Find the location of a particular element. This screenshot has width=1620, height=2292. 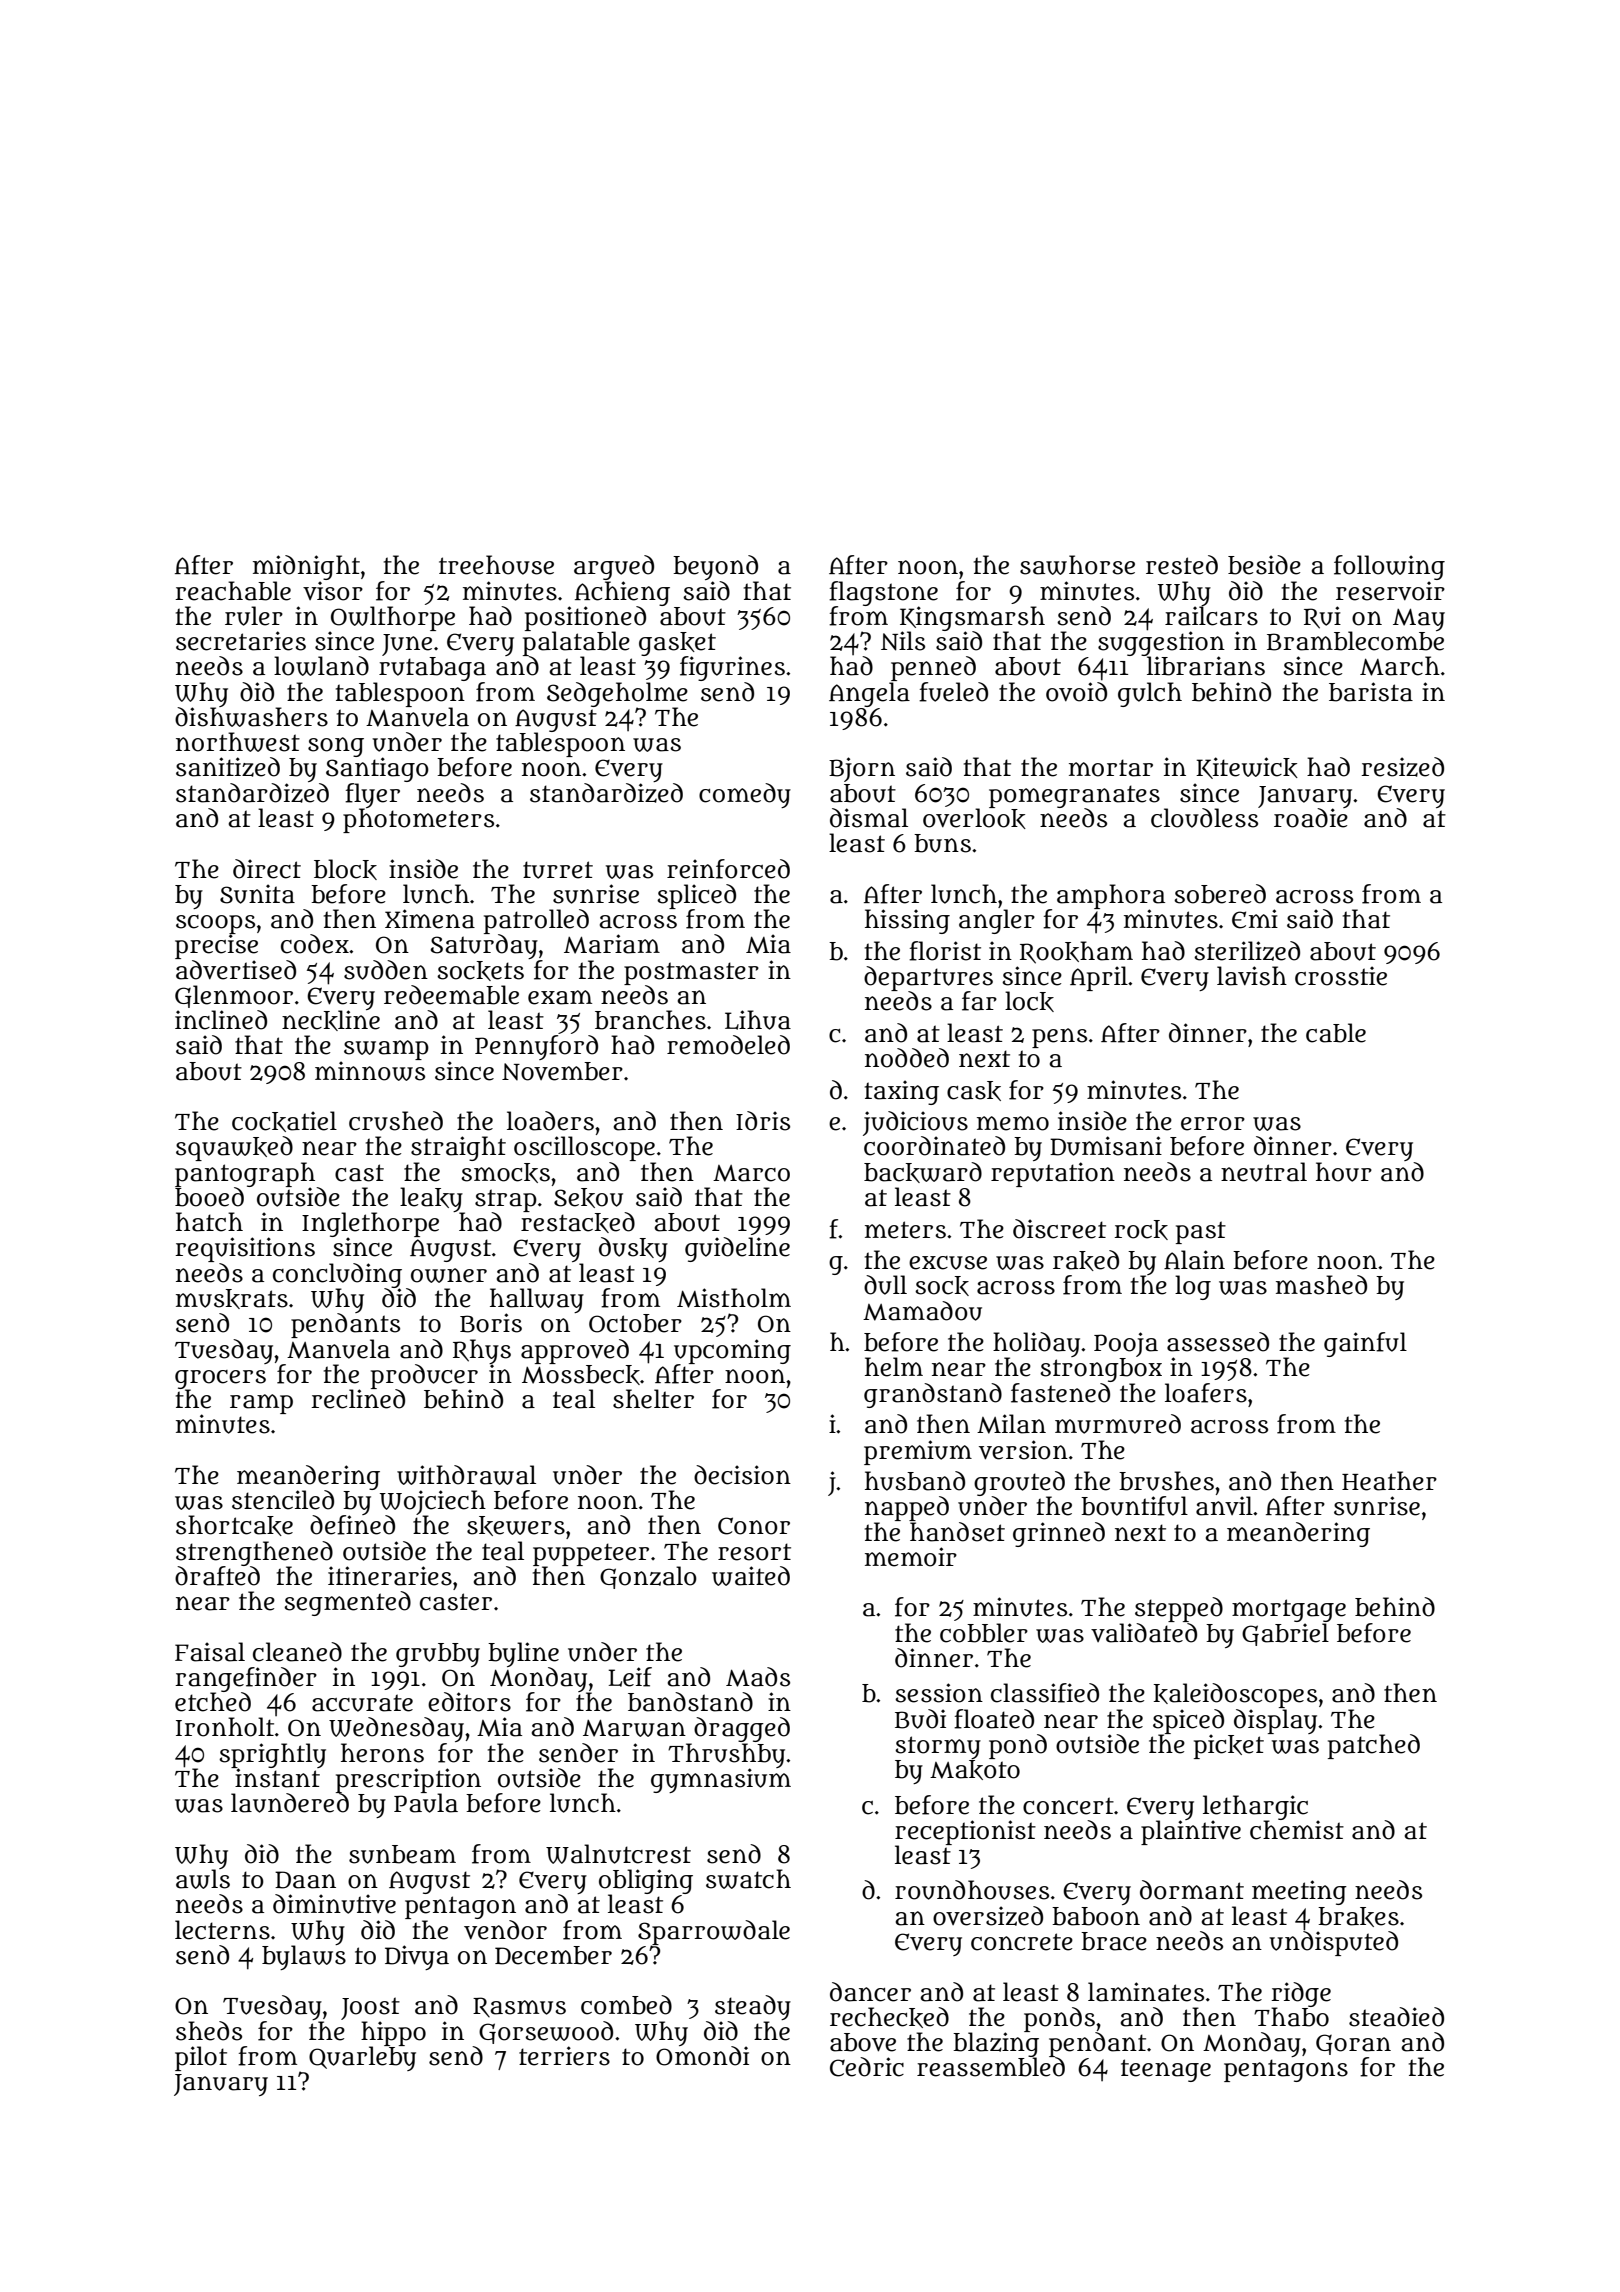

oscilloscope is located at coordinates (584, 1148).
